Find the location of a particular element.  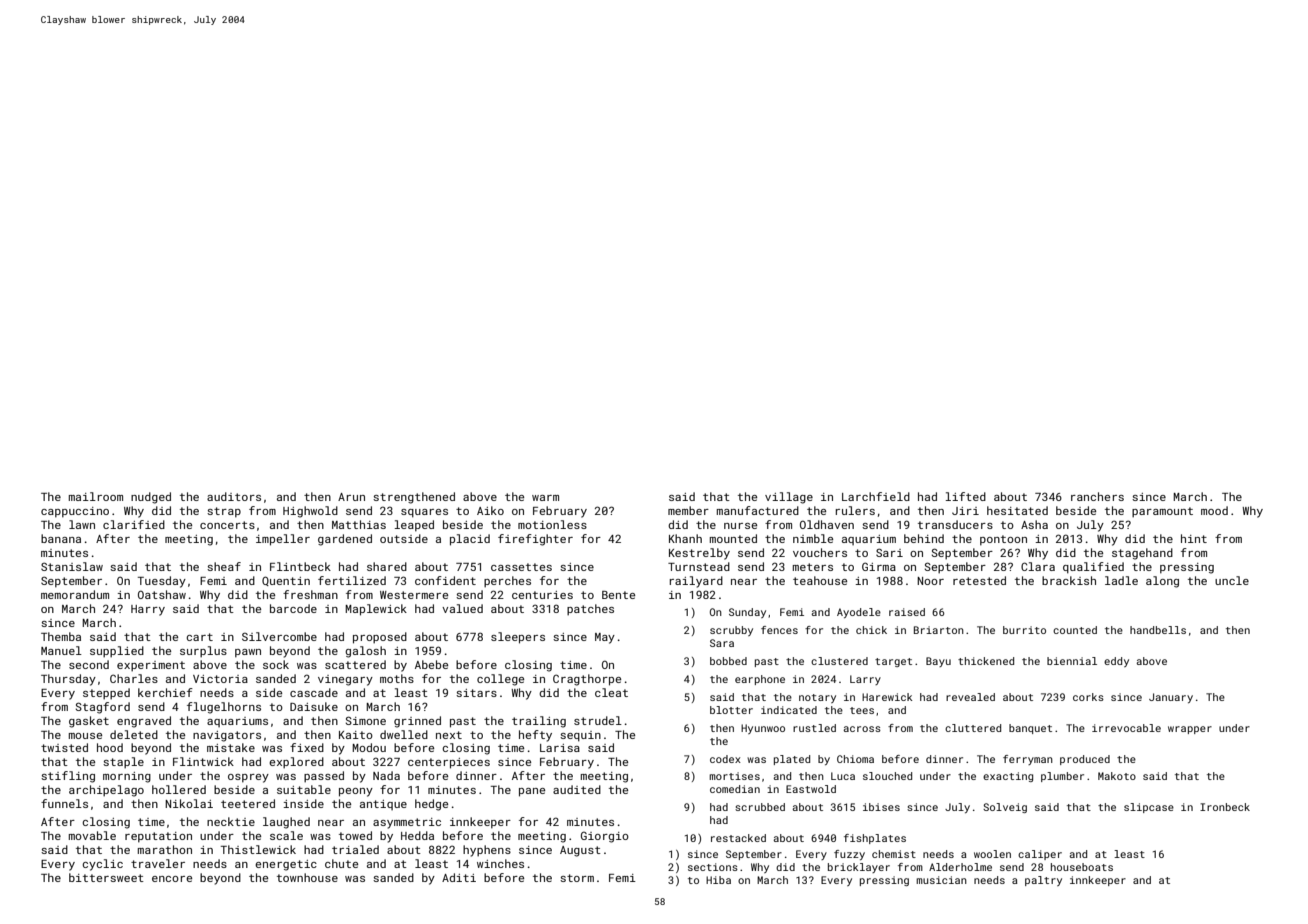

memorandum is located at coordinates (75, 594).
